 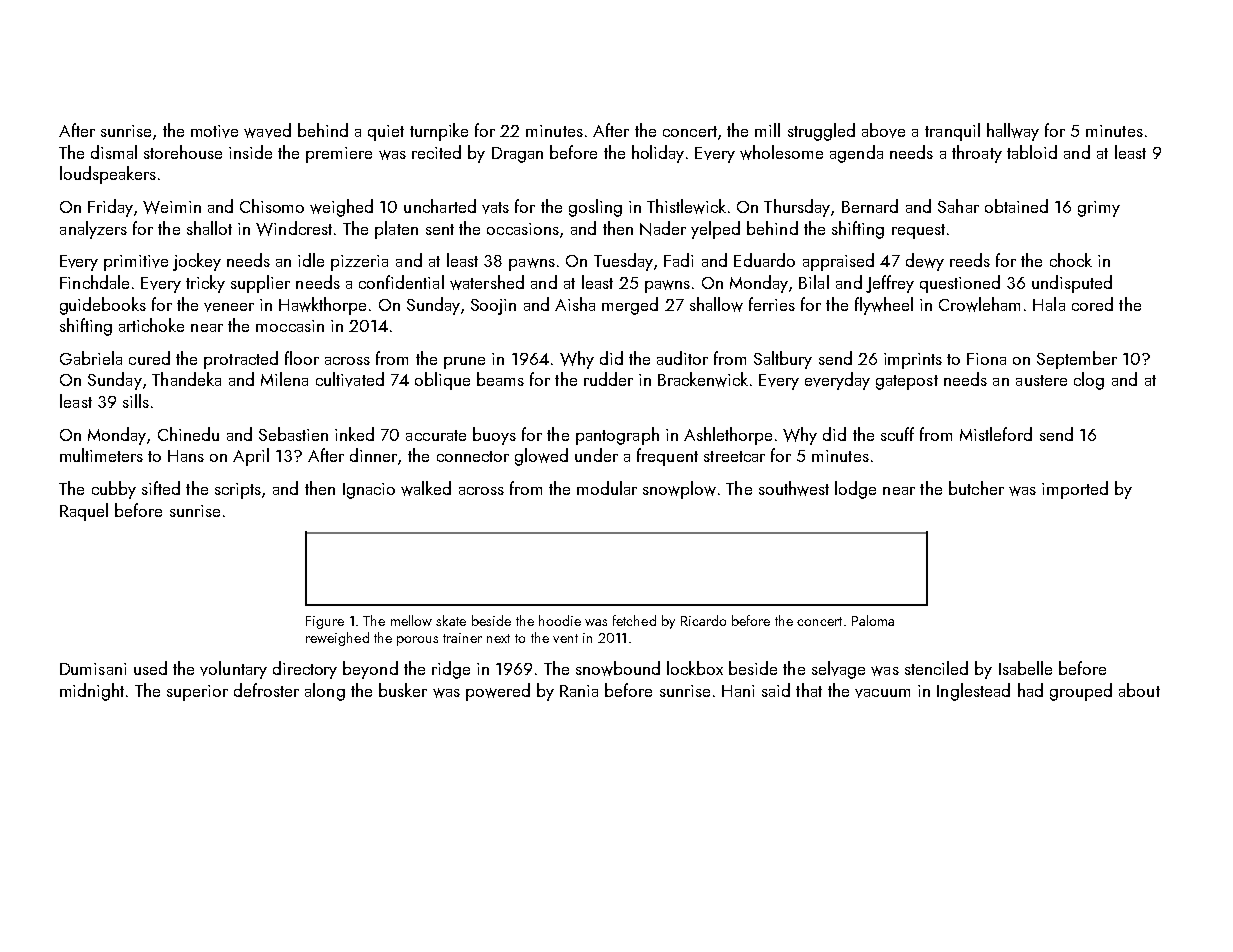 What do you see at coordinates (970, 260) in the screenshot?
I see `reeds` at bounding box center [970, 260].
